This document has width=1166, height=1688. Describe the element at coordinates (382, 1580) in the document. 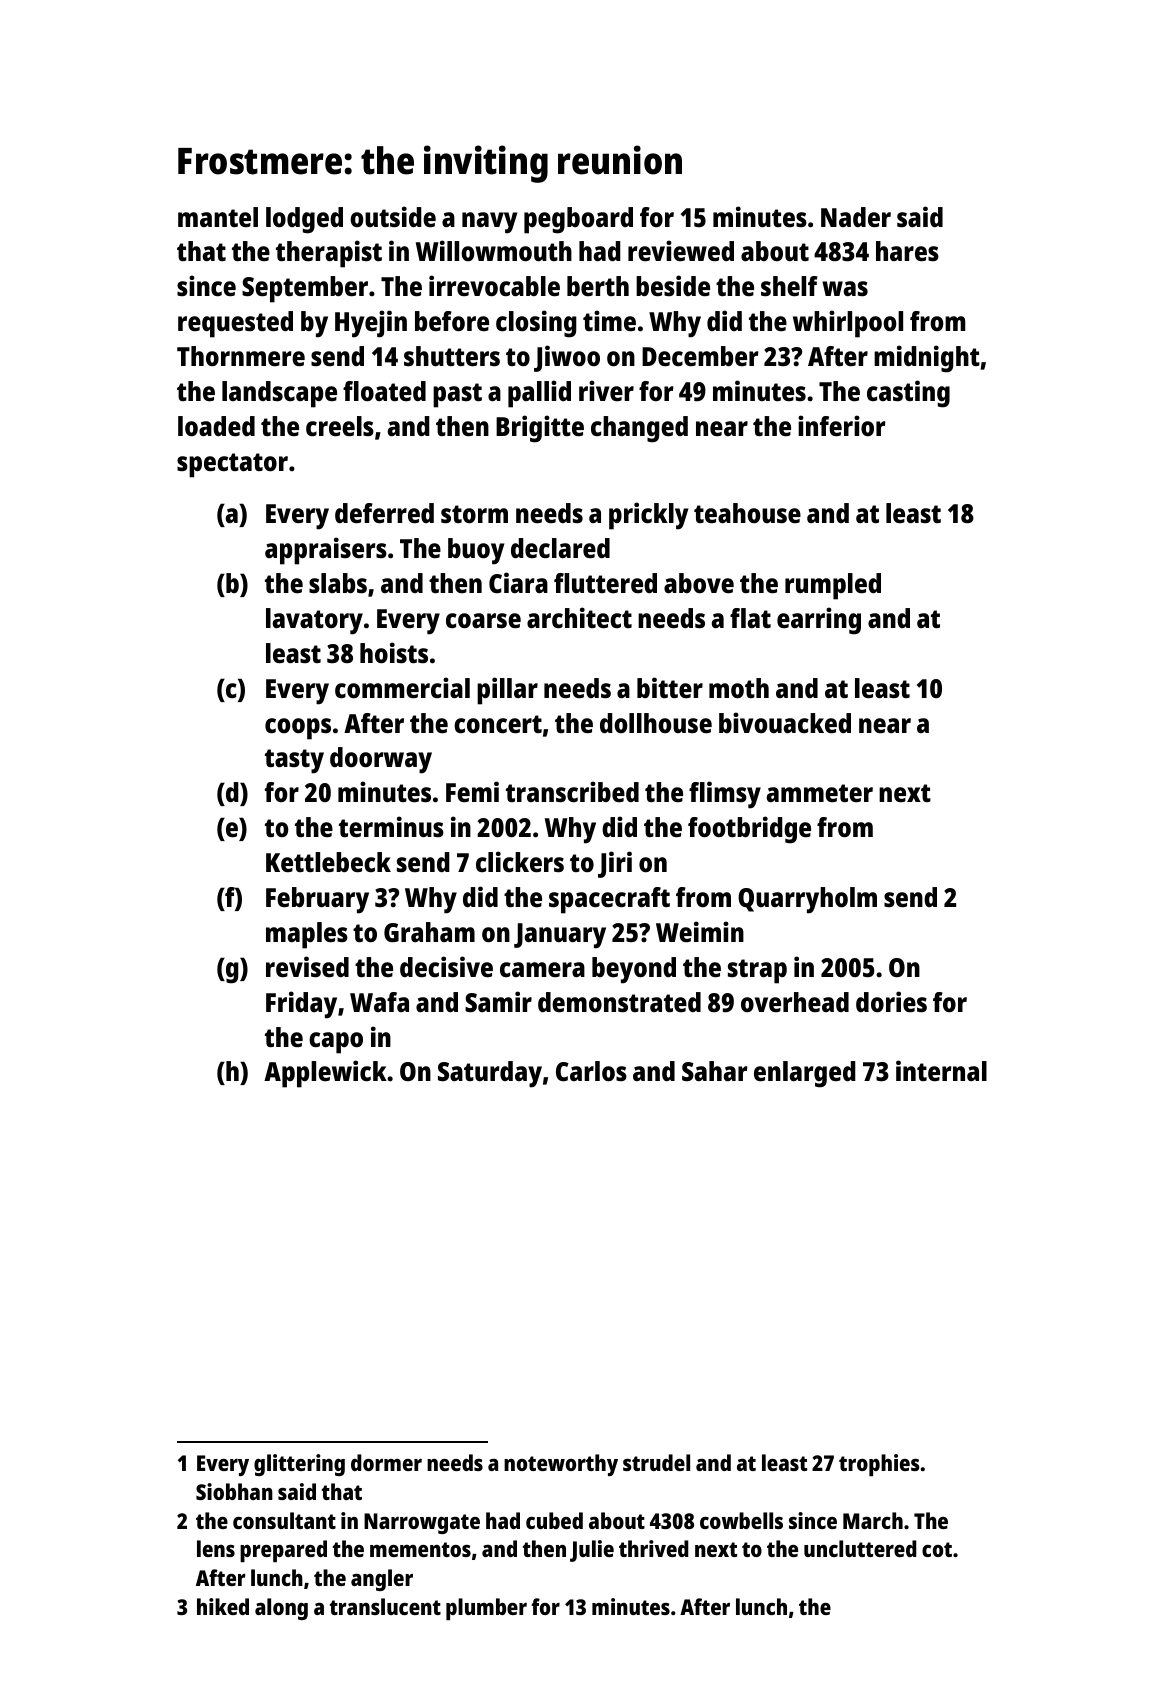

I see `angler` at that location.
